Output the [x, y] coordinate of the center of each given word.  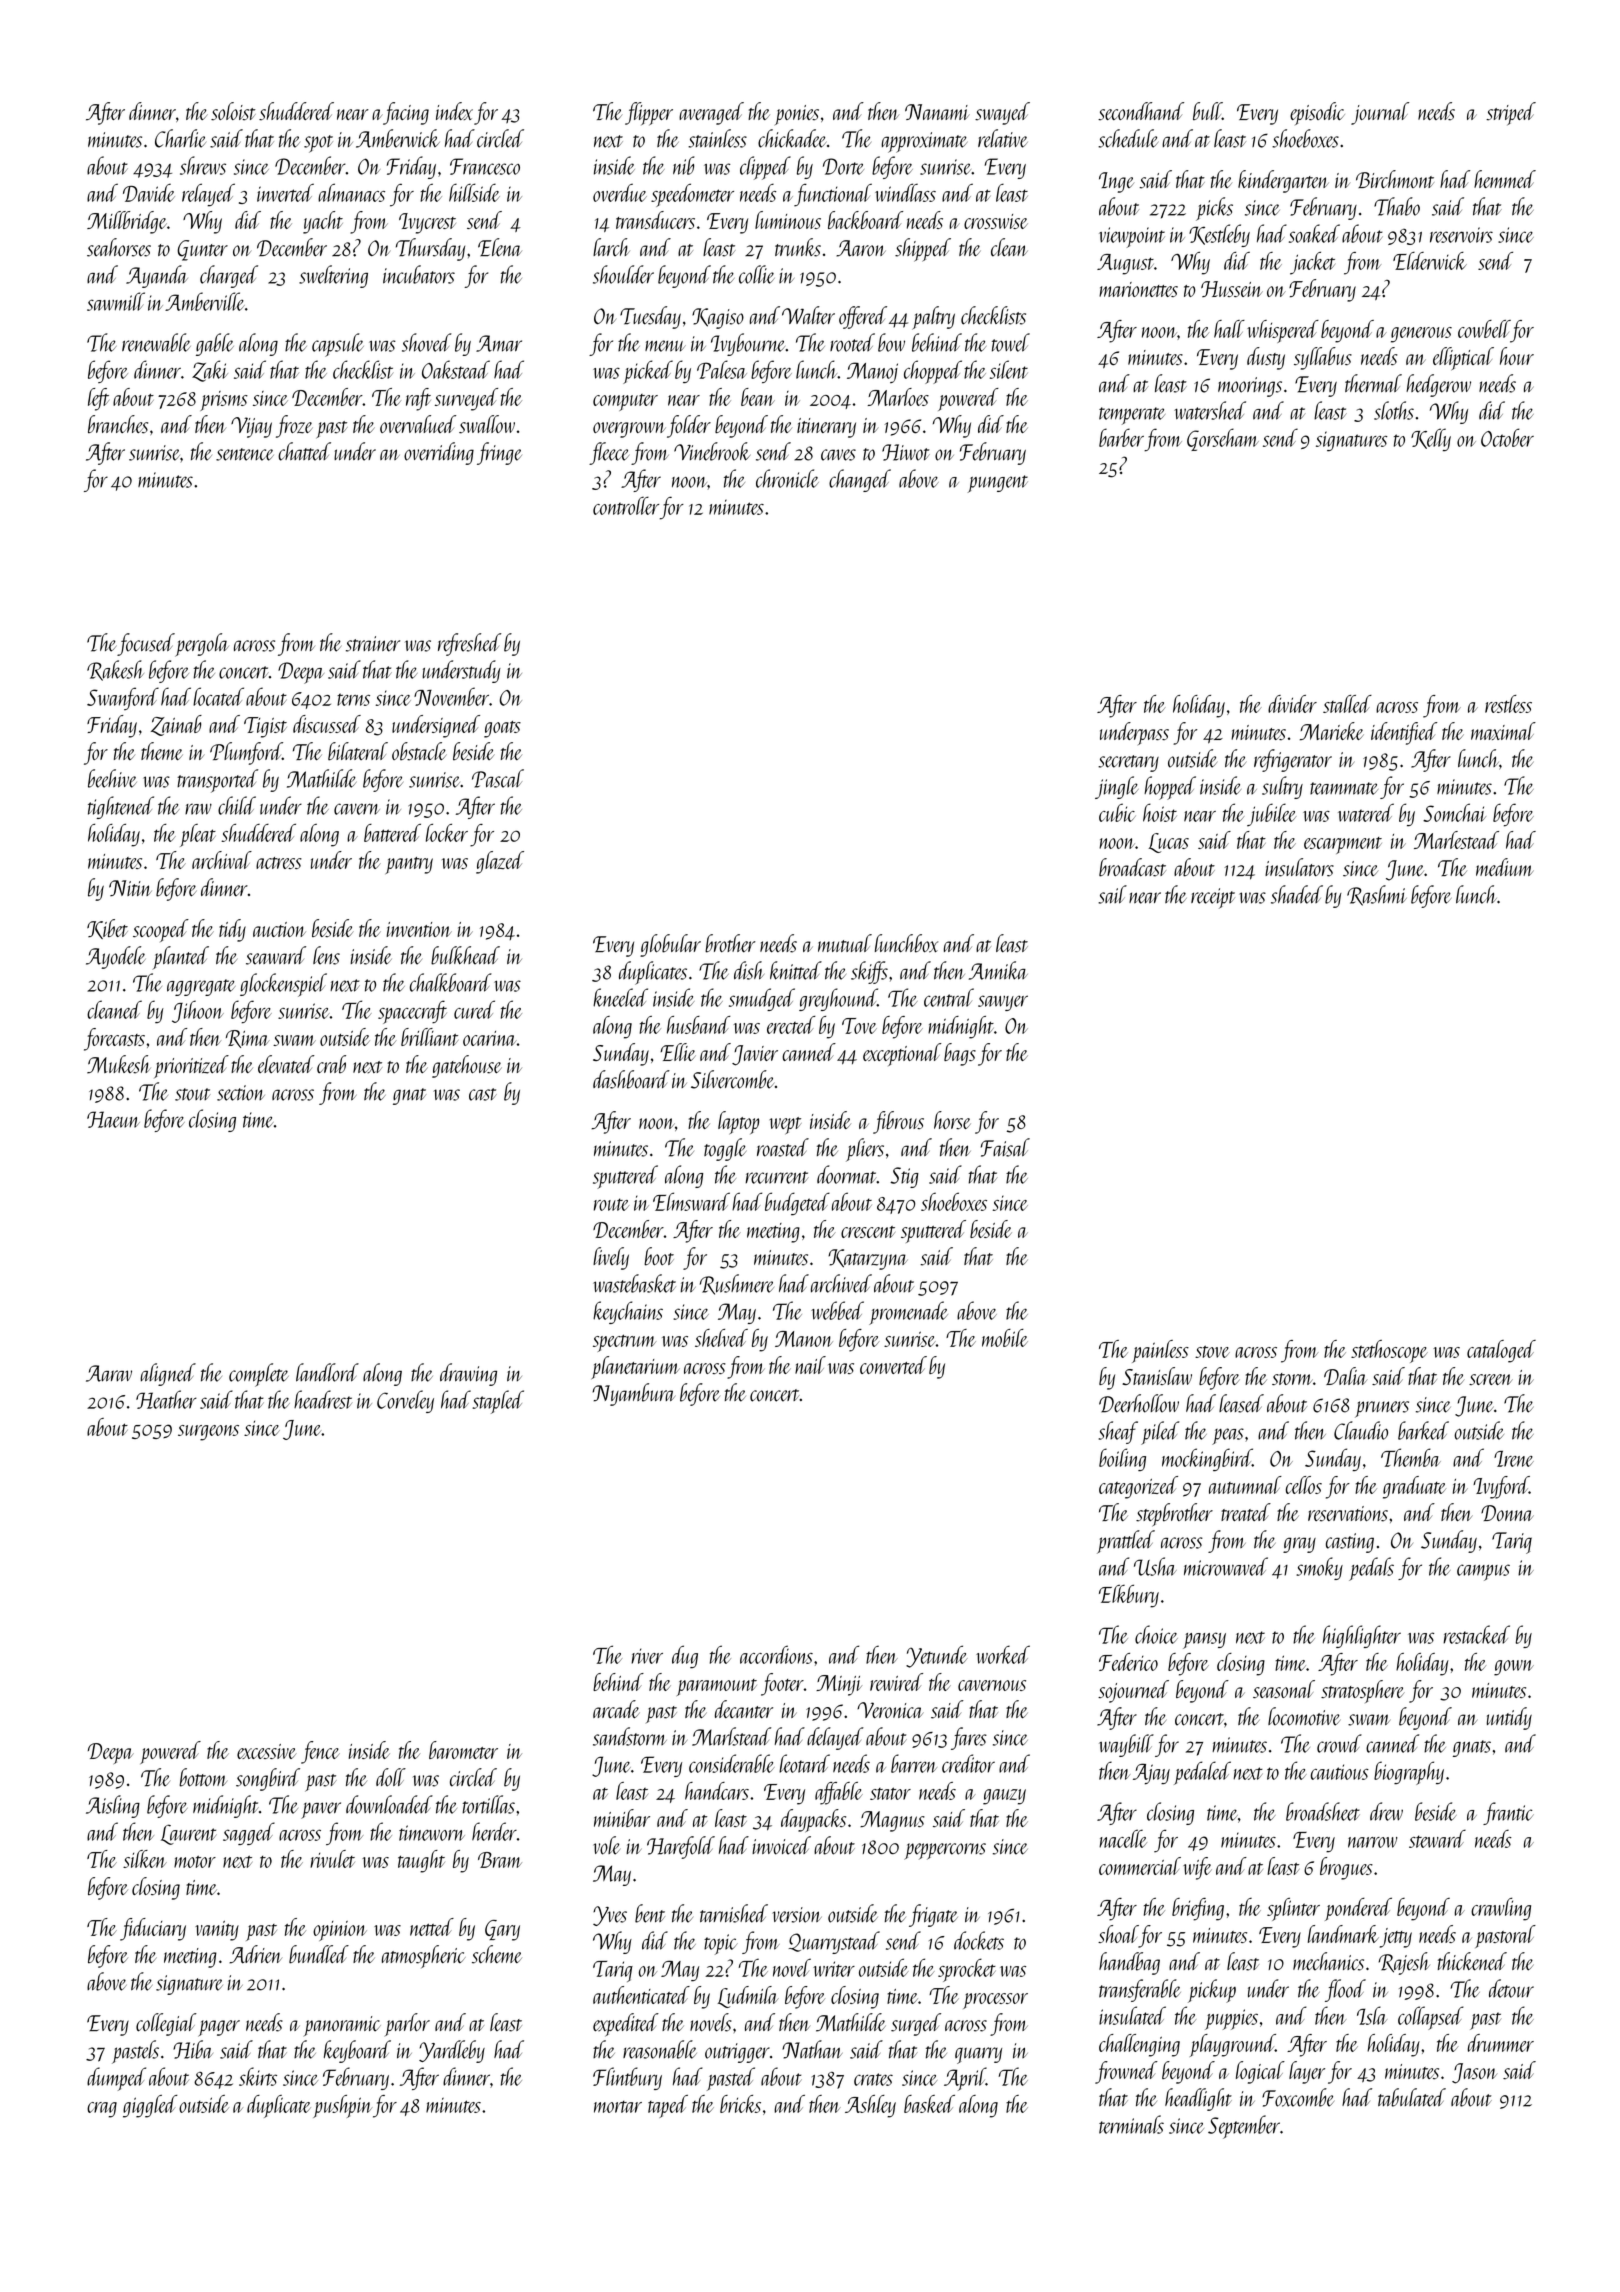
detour [1511, 1988]
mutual [845, 943]
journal [1380, 113]
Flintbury [627, 2078]
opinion [340, 1931]
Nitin [130, 888]
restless [1508, 704]
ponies [797, 115]
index [454, 111]
